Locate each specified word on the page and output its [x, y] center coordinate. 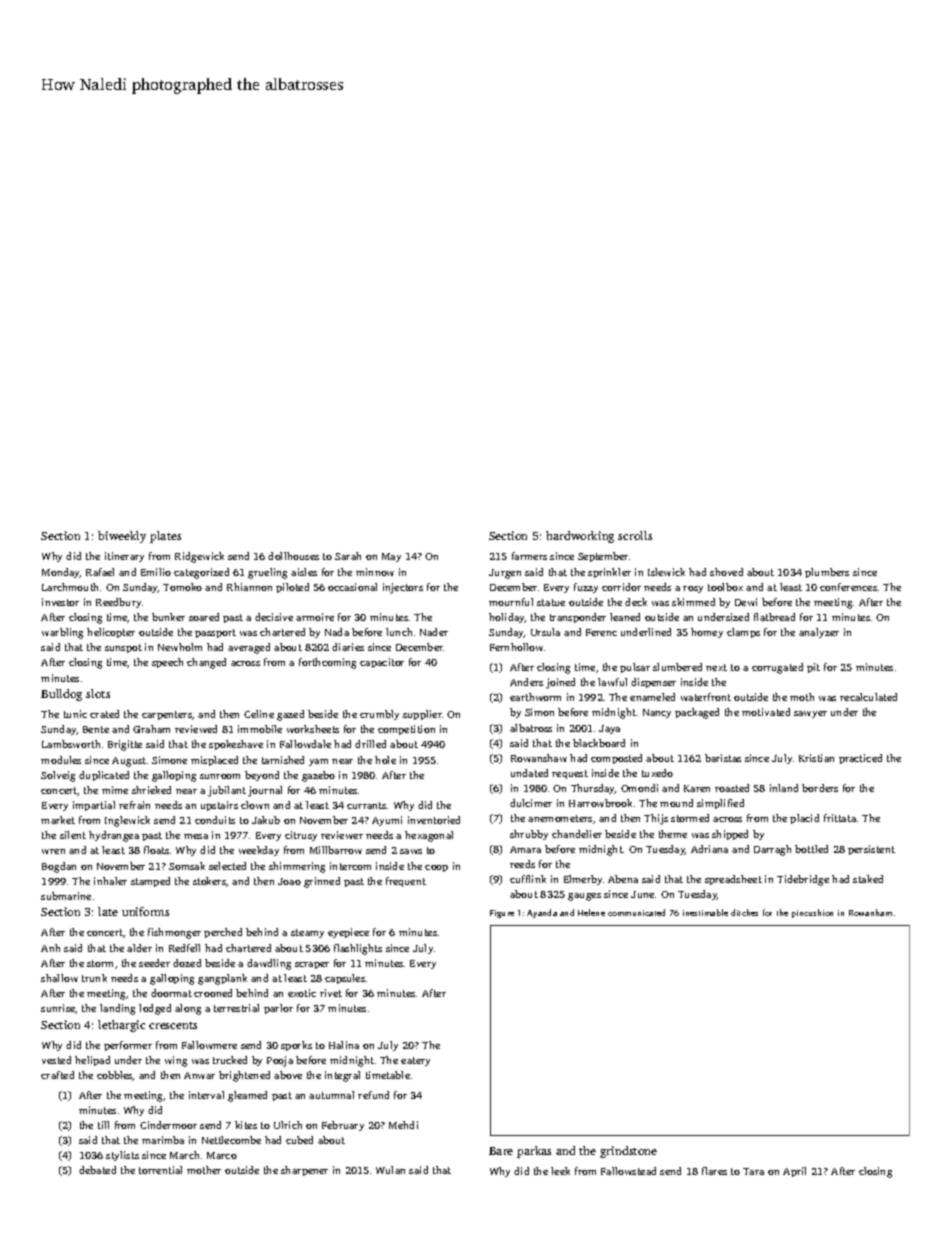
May [391, 557]
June [642, 894]
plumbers [827, 573]
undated [529, 773]
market [58, 820]
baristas [723, 758]
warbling [62, 633]
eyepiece [348, 933]
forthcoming [327, 663]
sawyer [810, 714]
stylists [122, 1156]
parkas [534, 1152]
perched [223, 933]
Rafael [100, 572]
